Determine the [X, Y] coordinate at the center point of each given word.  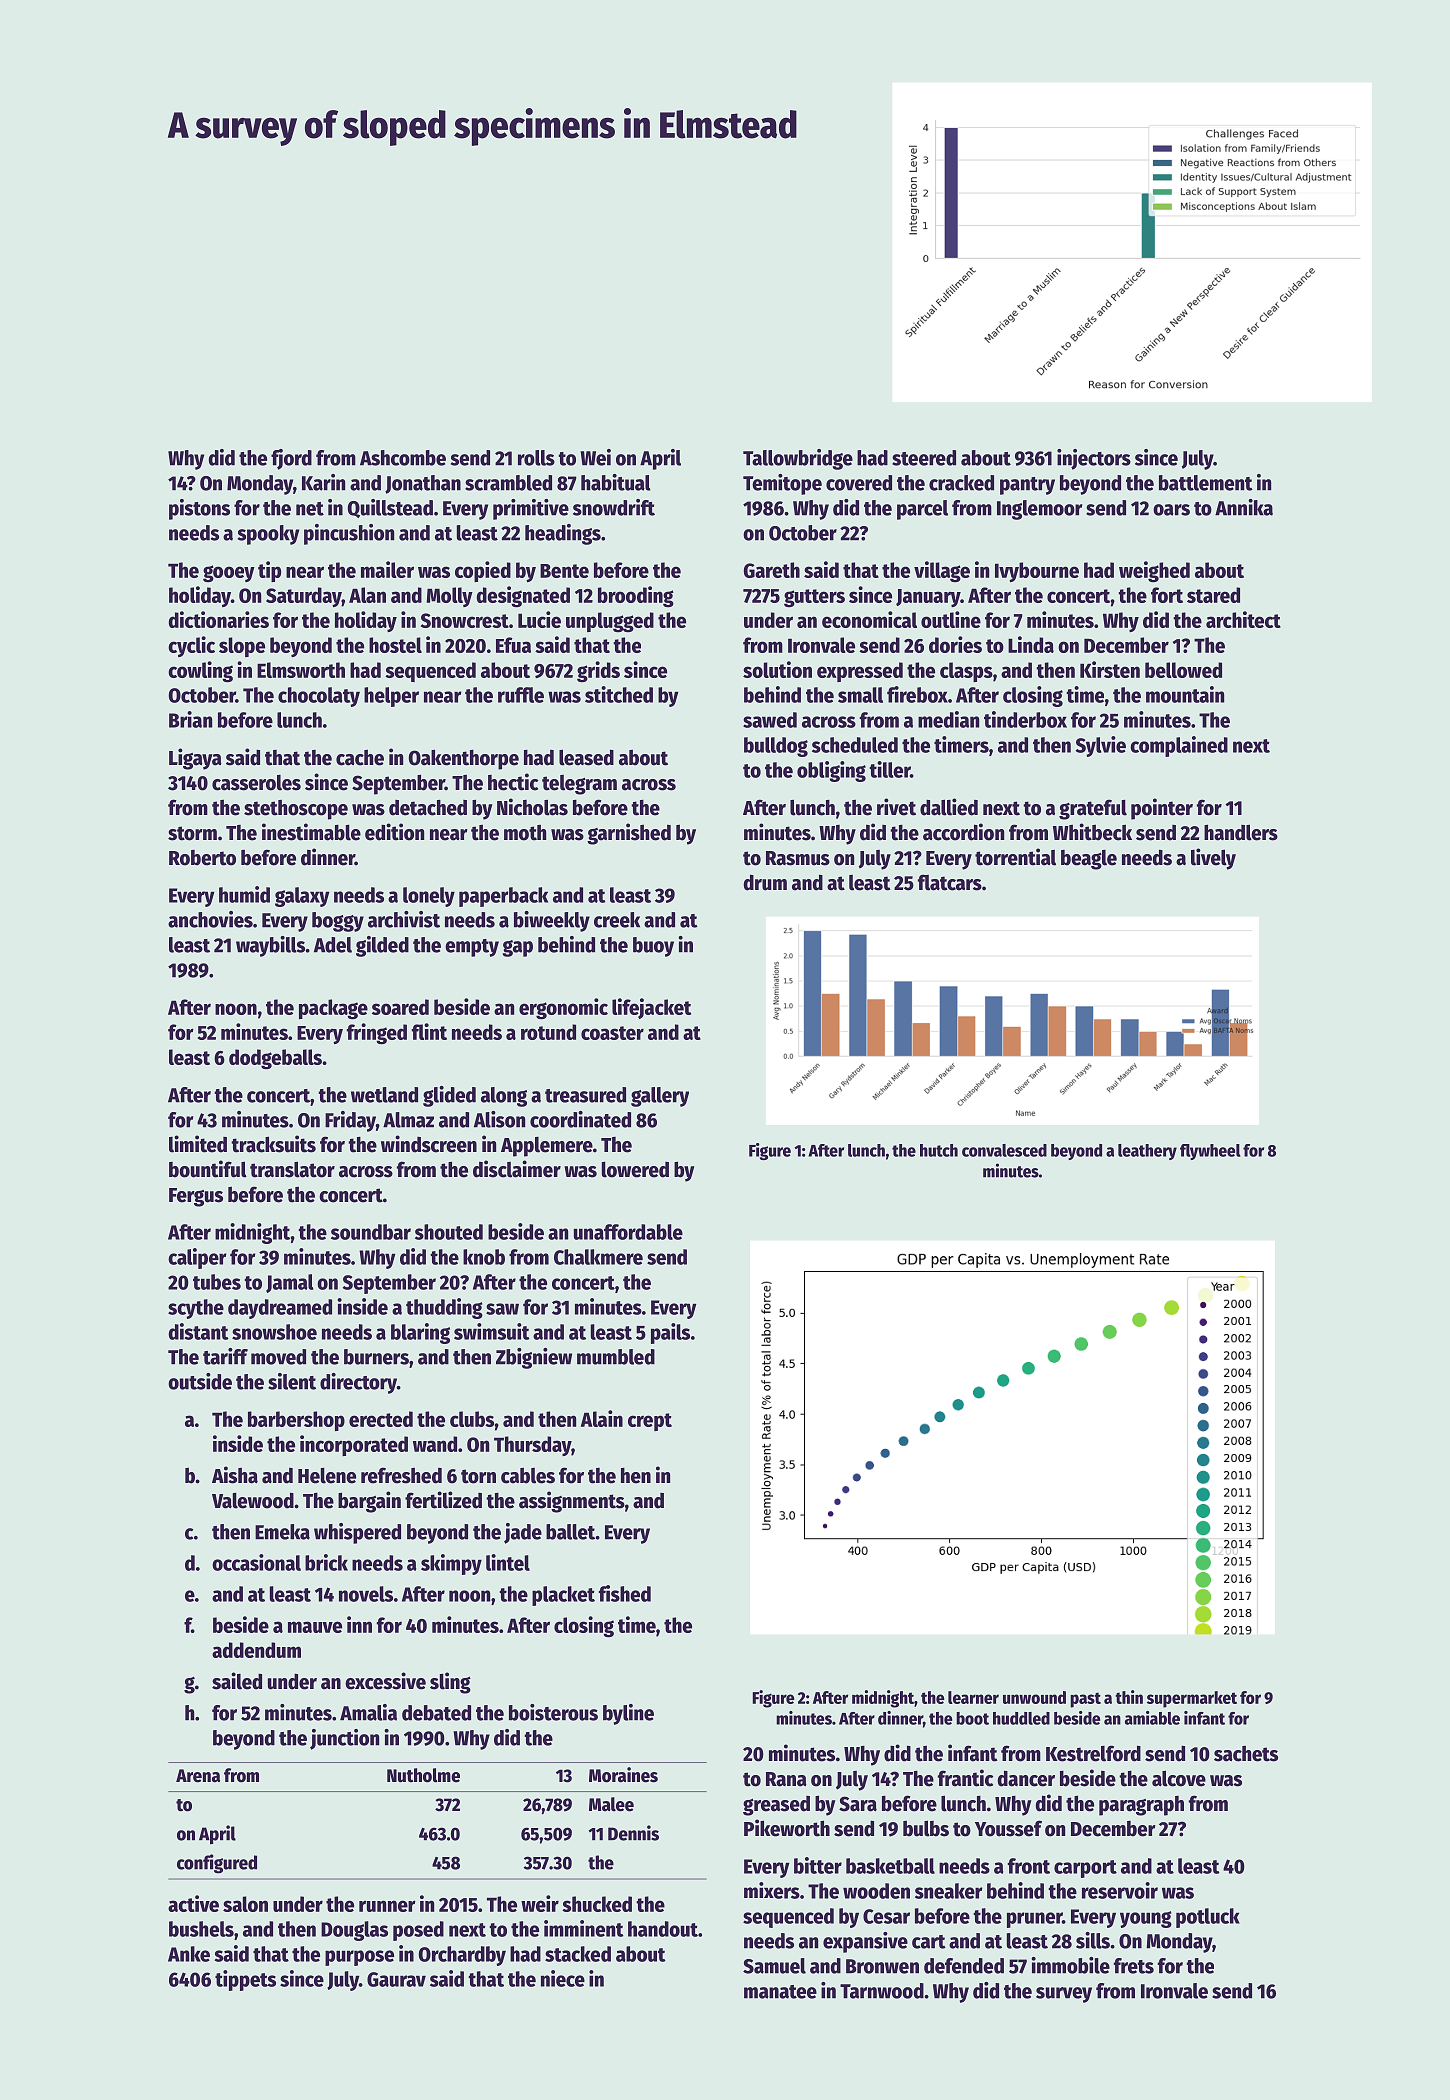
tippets [245, 1980]
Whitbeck [1092, 832]
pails [670, 1333]
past [1085, 1700]
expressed [860, 672]
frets [1134, 1966]
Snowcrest [465, 620]
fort [1167, 595]
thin [1129, 1697]
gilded [382, 946]
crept [650, 1422]
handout [663, 1929]
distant [198, 1331]
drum [765, 882]
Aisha [235, 1475]
